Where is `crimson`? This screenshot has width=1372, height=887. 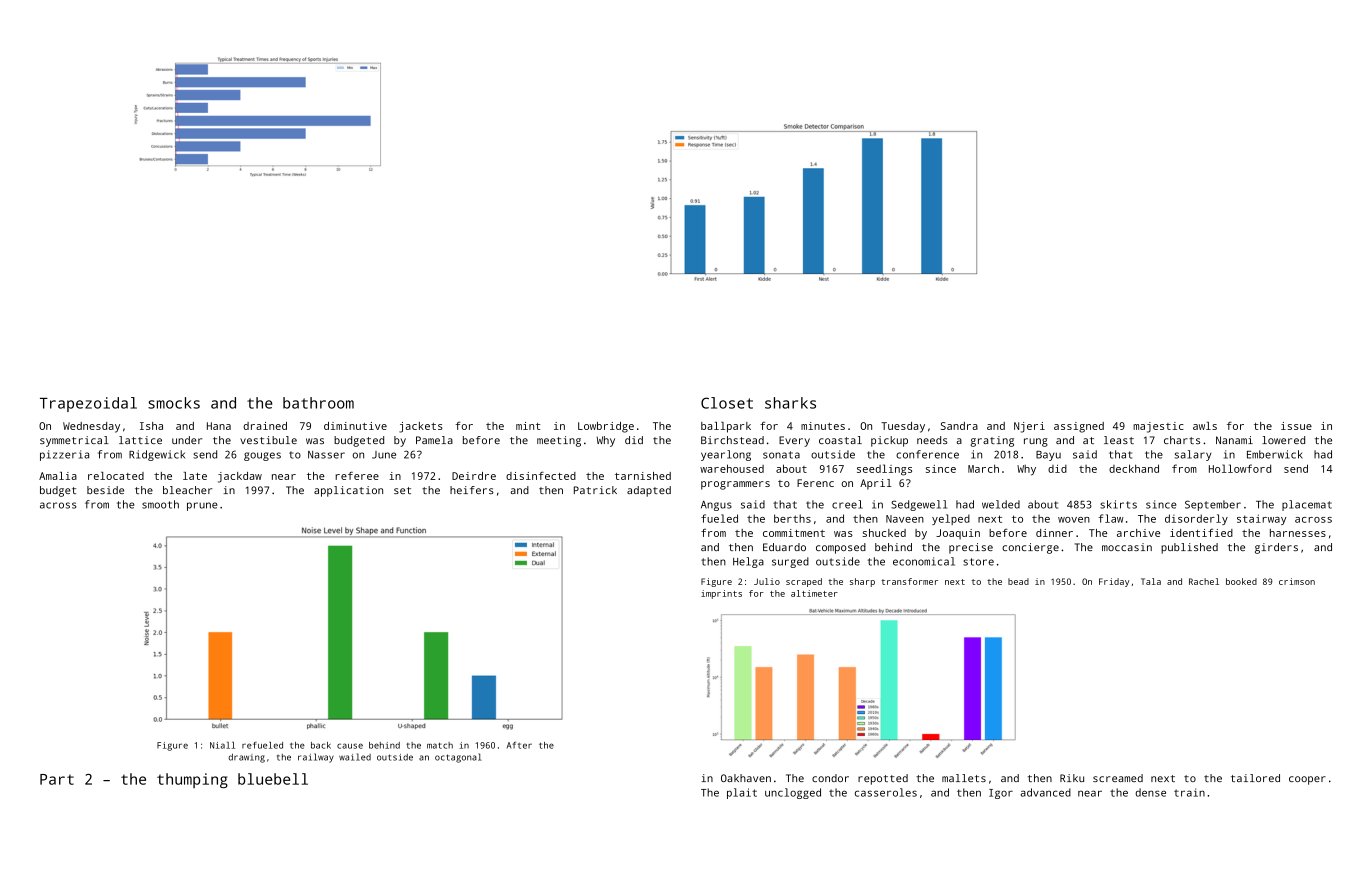 crimson is located at coordinates (1297, 581).
